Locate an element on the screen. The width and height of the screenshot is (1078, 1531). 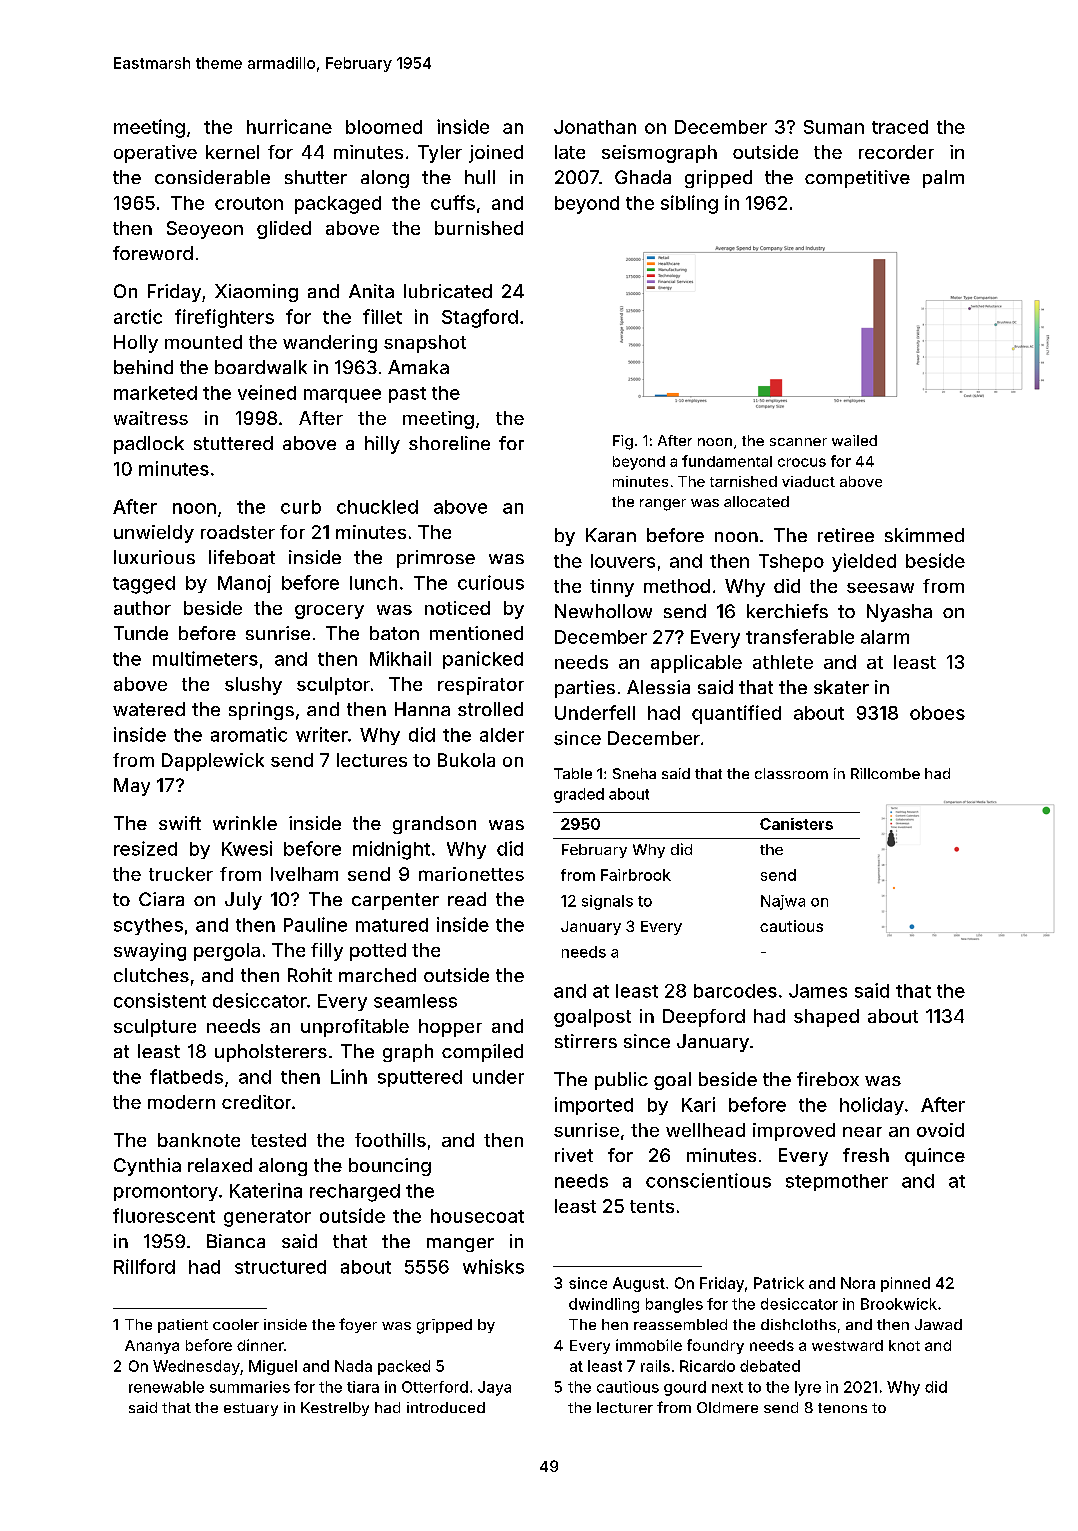
fluorescent is located at coordinates (164, 1215).
